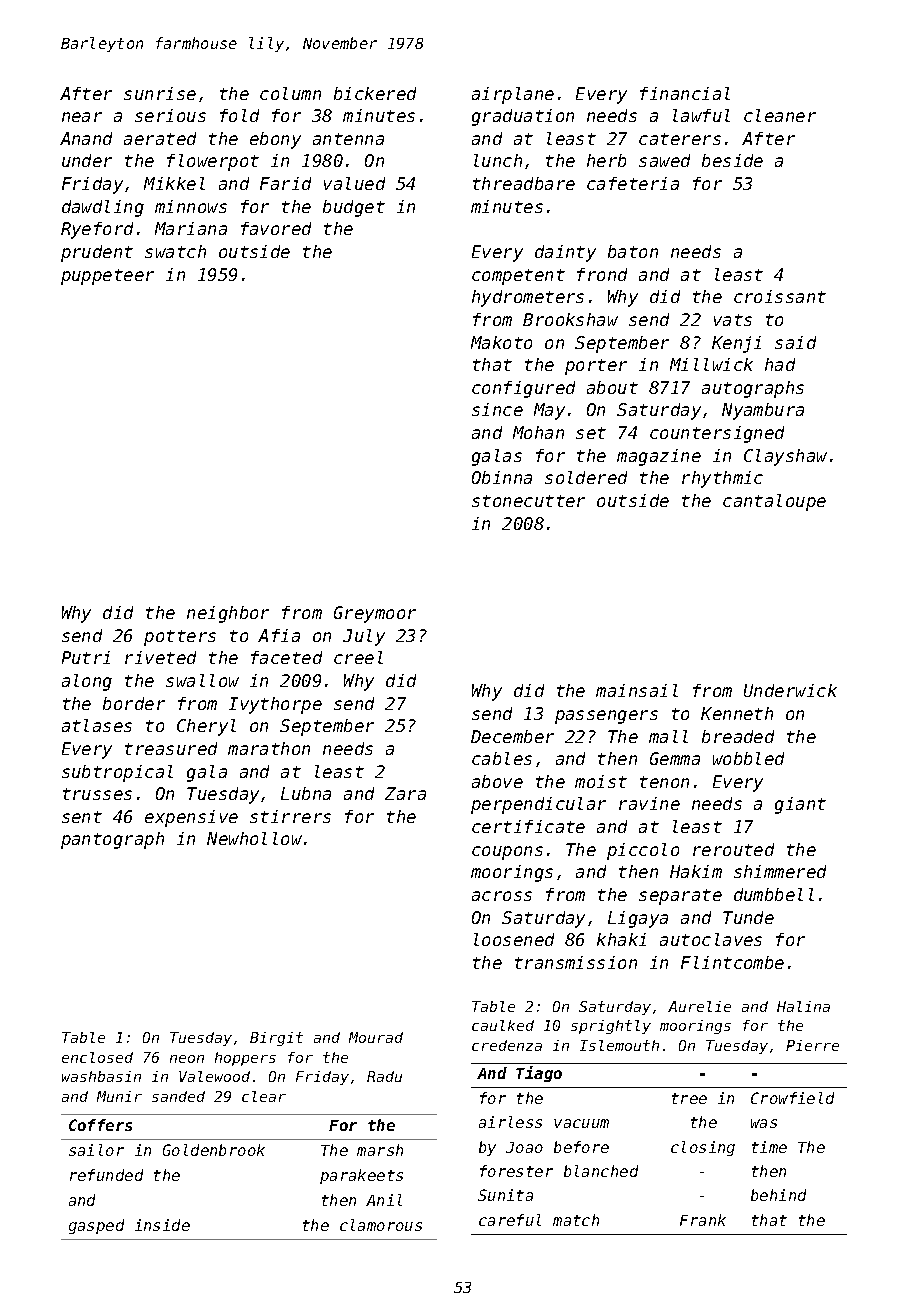 The image size is (908, 1316). What do you see at coordinates (214, 1150) in the page?
I see `Goldenbrook` at bounding box center [214, 1150].
